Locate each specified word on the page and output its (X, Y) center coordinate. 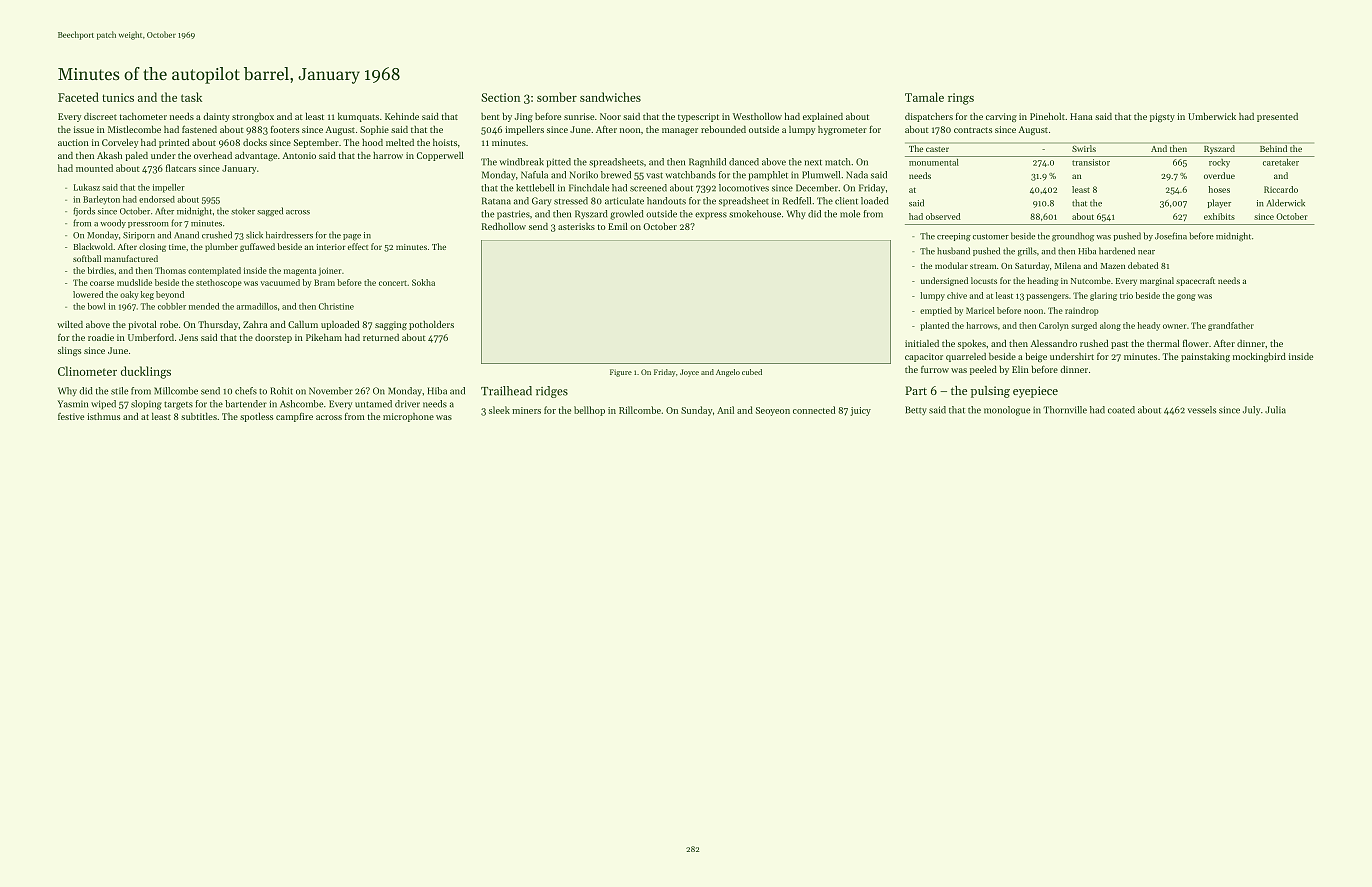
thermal (1163, 343)
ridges (552, 392)
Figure (621, 373)
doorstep (273, 338)
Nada (857, 175)
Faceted (78, 97)
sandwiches (610, 97)
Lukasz (87, 187)
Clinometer (87, 371)
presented (1277, 117)
